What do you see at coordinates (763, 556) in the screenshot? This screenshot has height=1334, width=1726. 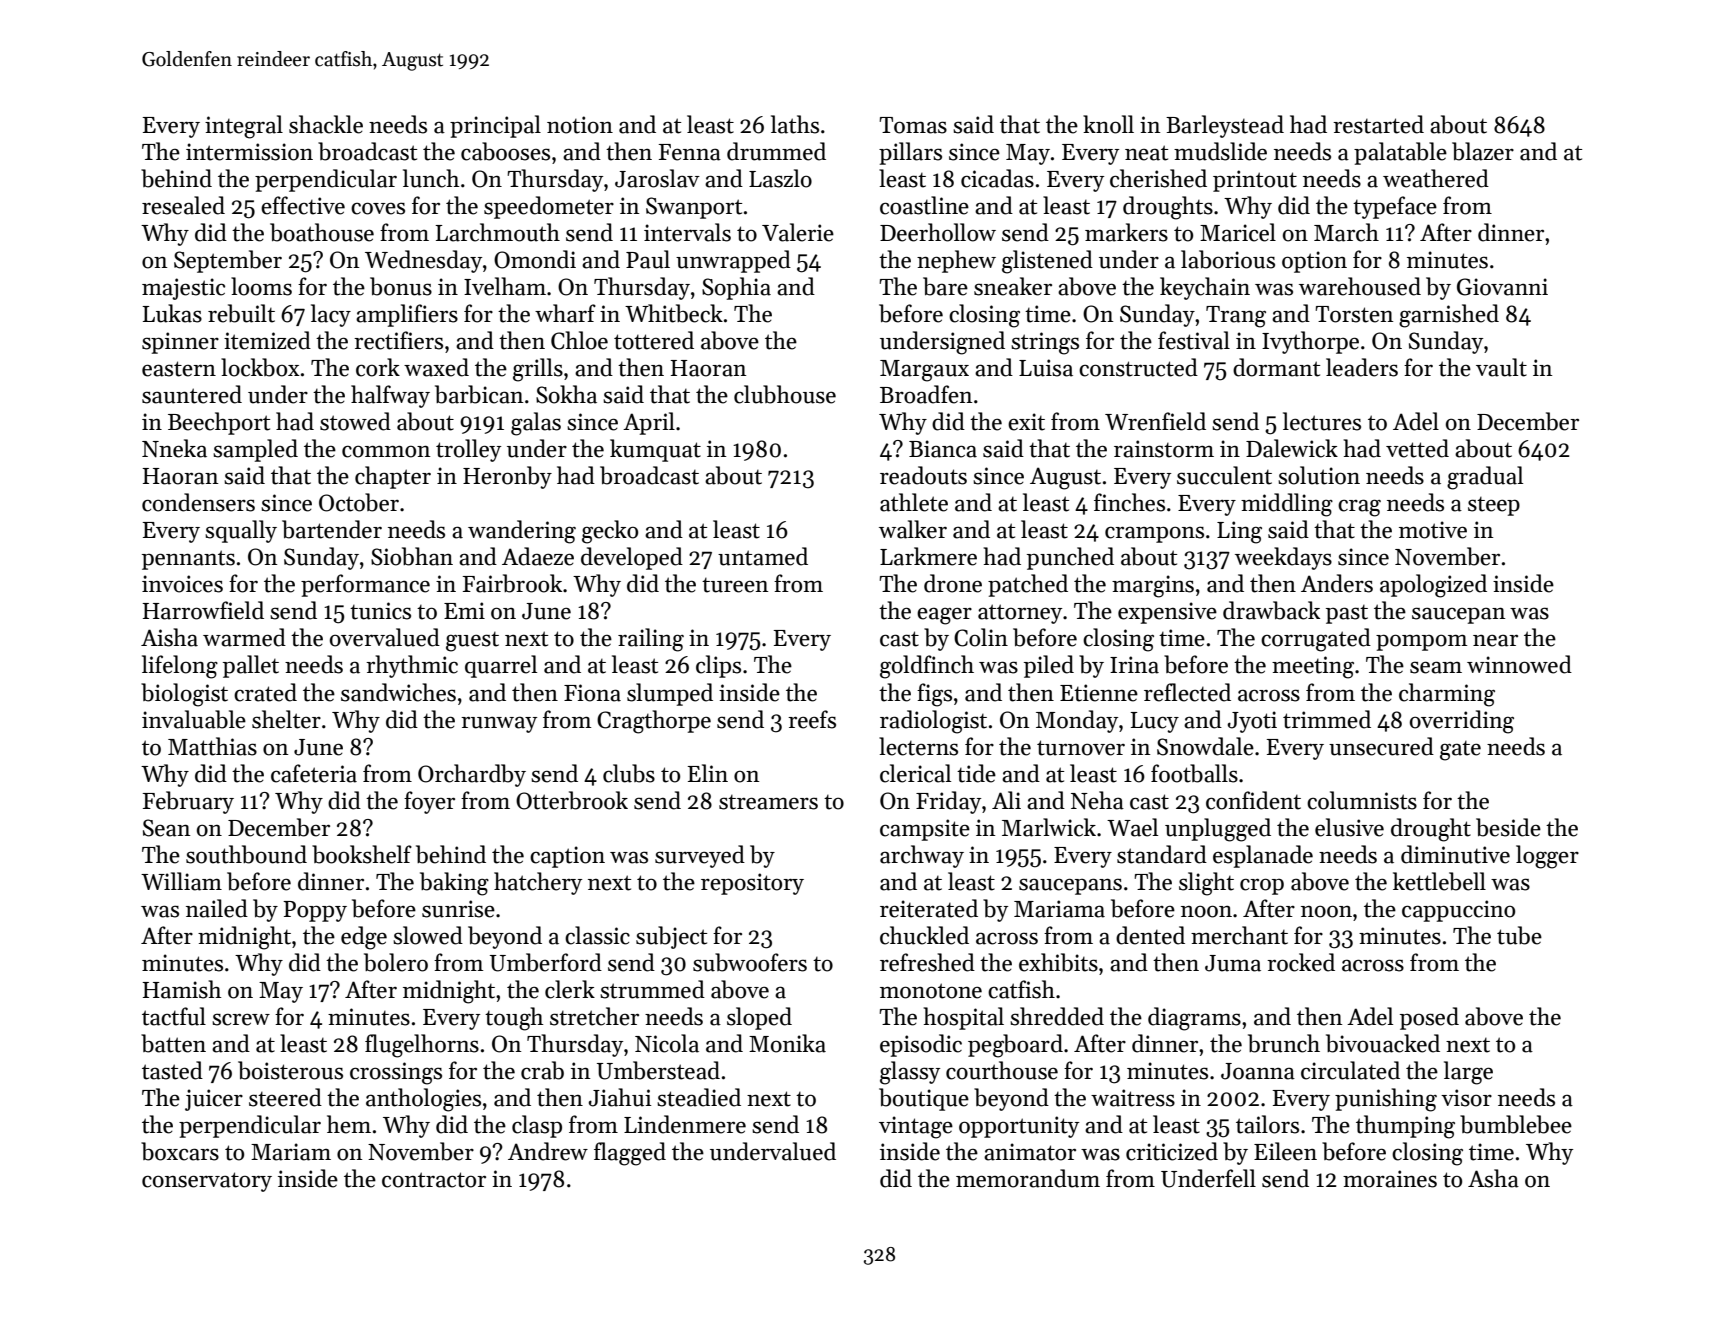 I see `untamed` at bounding box center [763, 556].
